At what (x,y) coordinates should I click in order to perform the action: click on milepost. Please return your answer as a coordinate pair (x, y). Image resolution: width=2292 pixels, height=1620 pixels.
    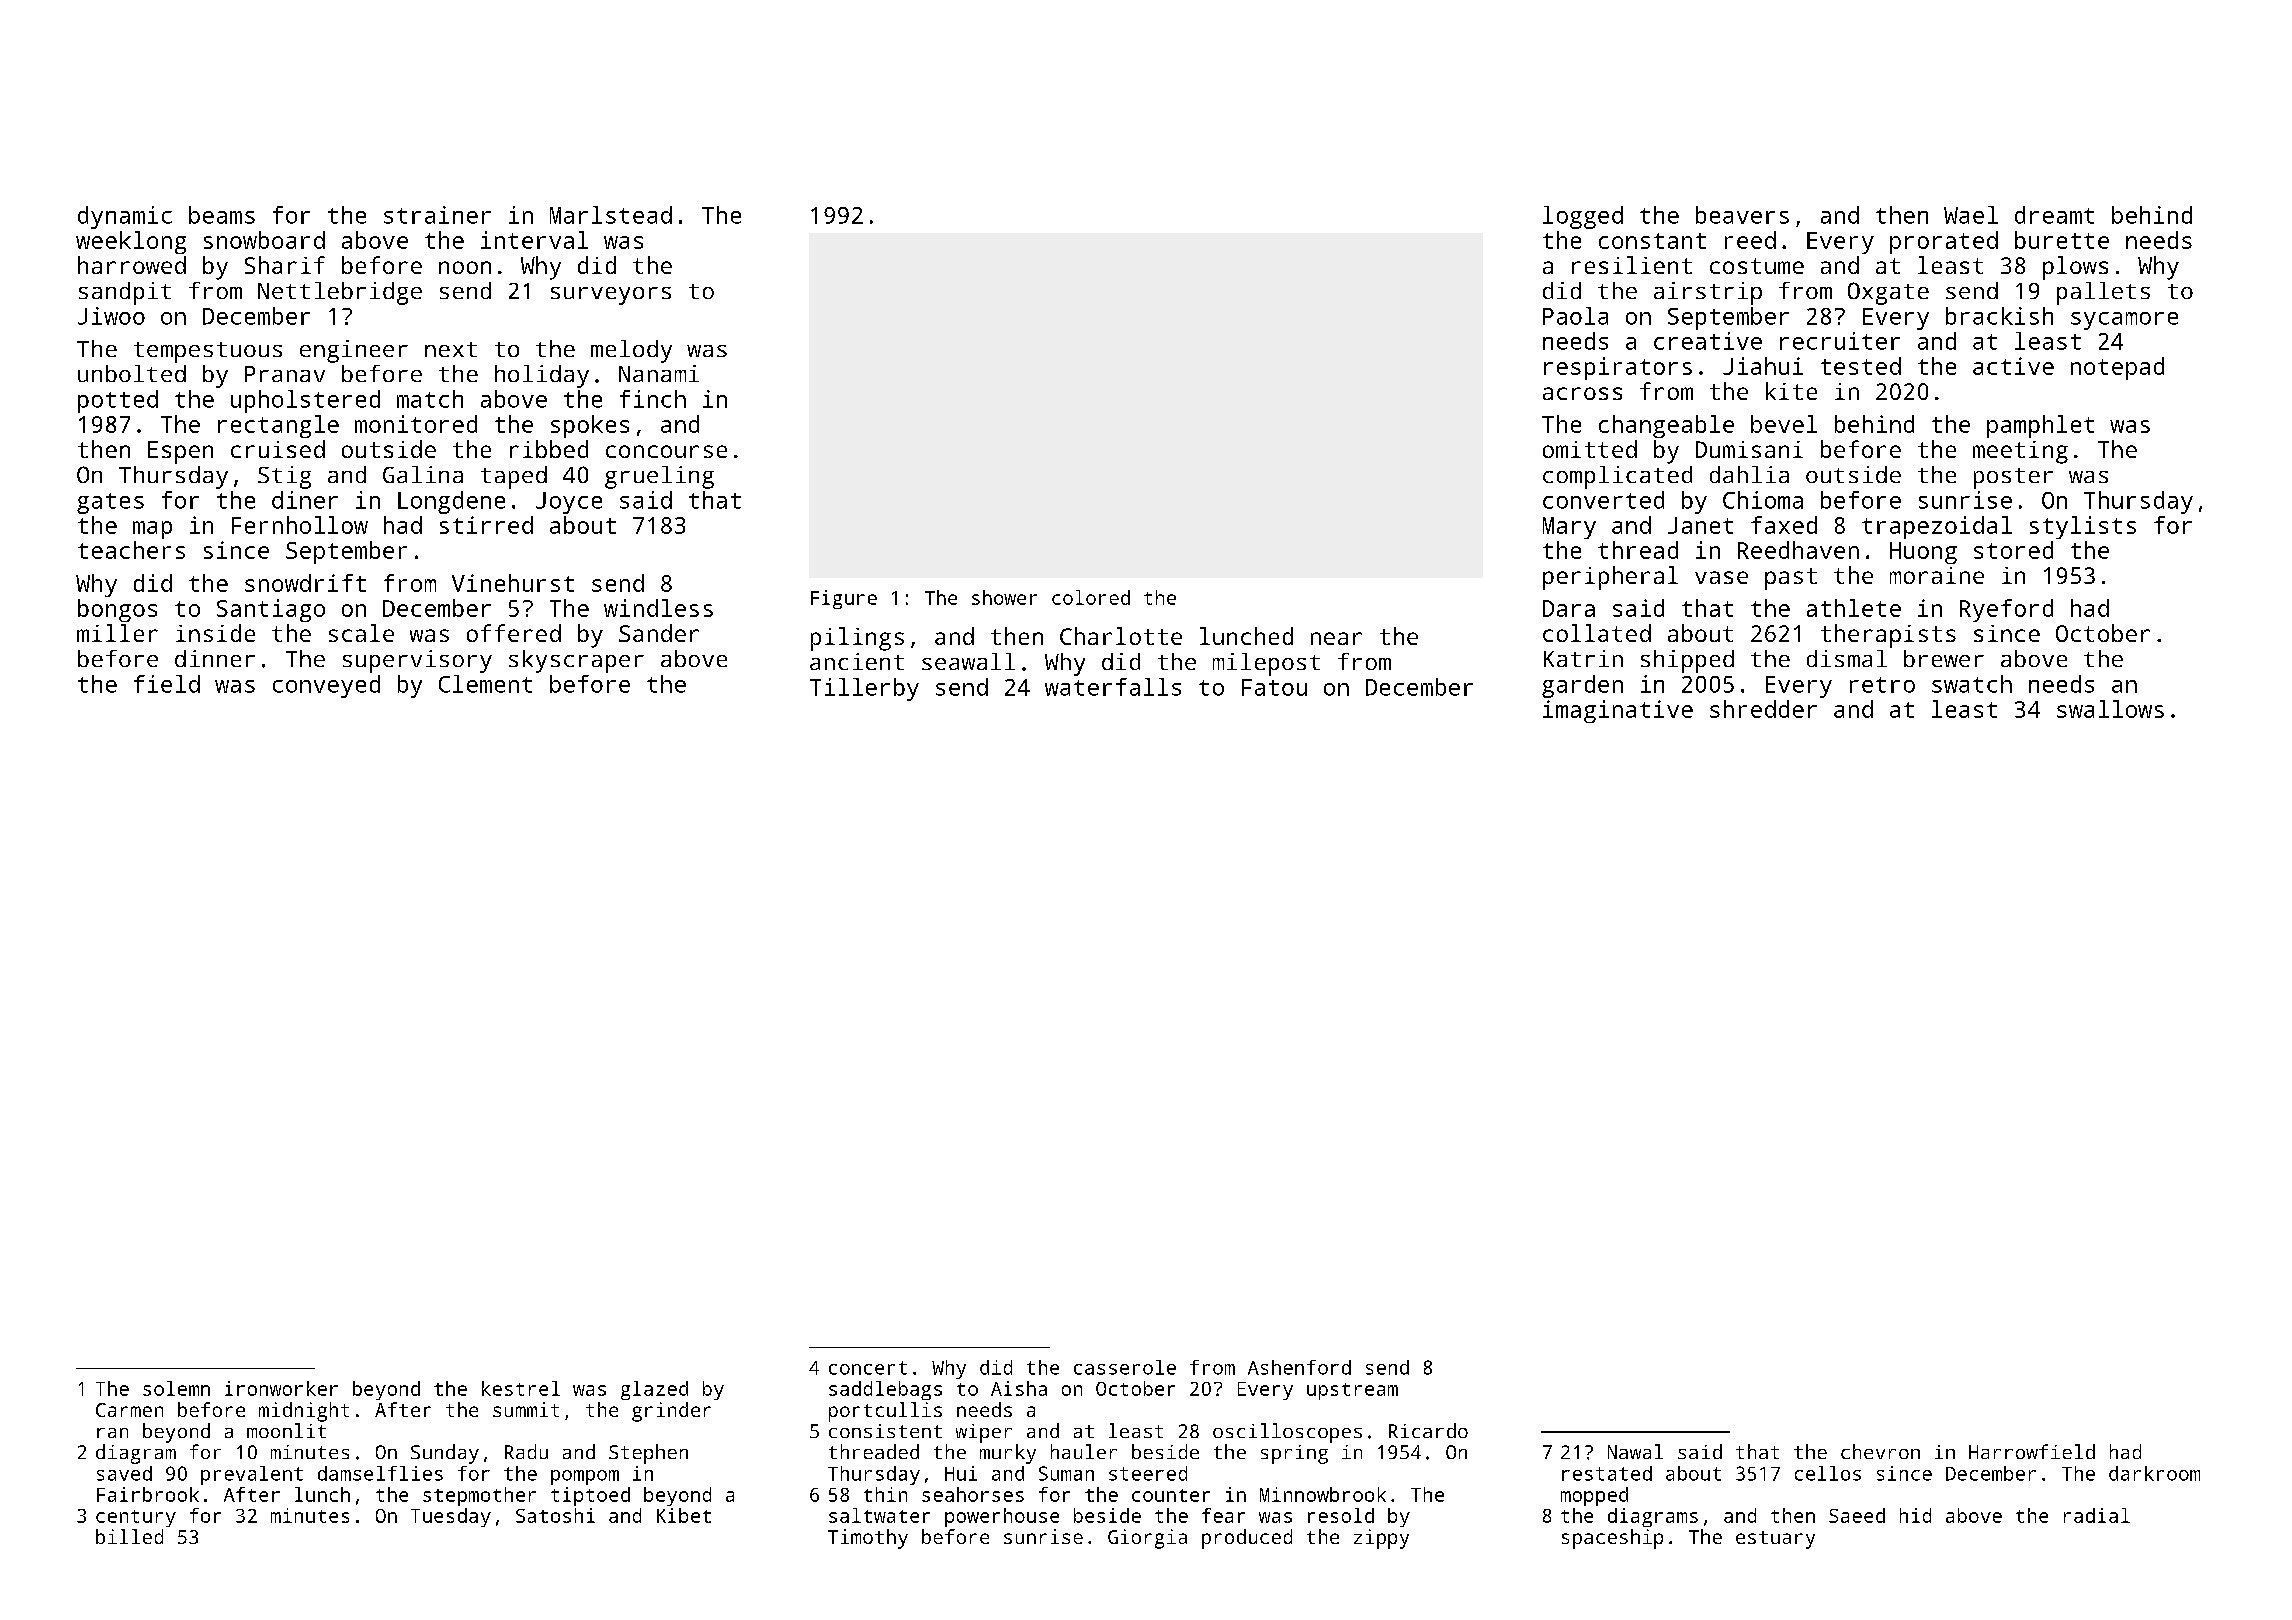
    Looking at the image, I should click on (1266, 664).
